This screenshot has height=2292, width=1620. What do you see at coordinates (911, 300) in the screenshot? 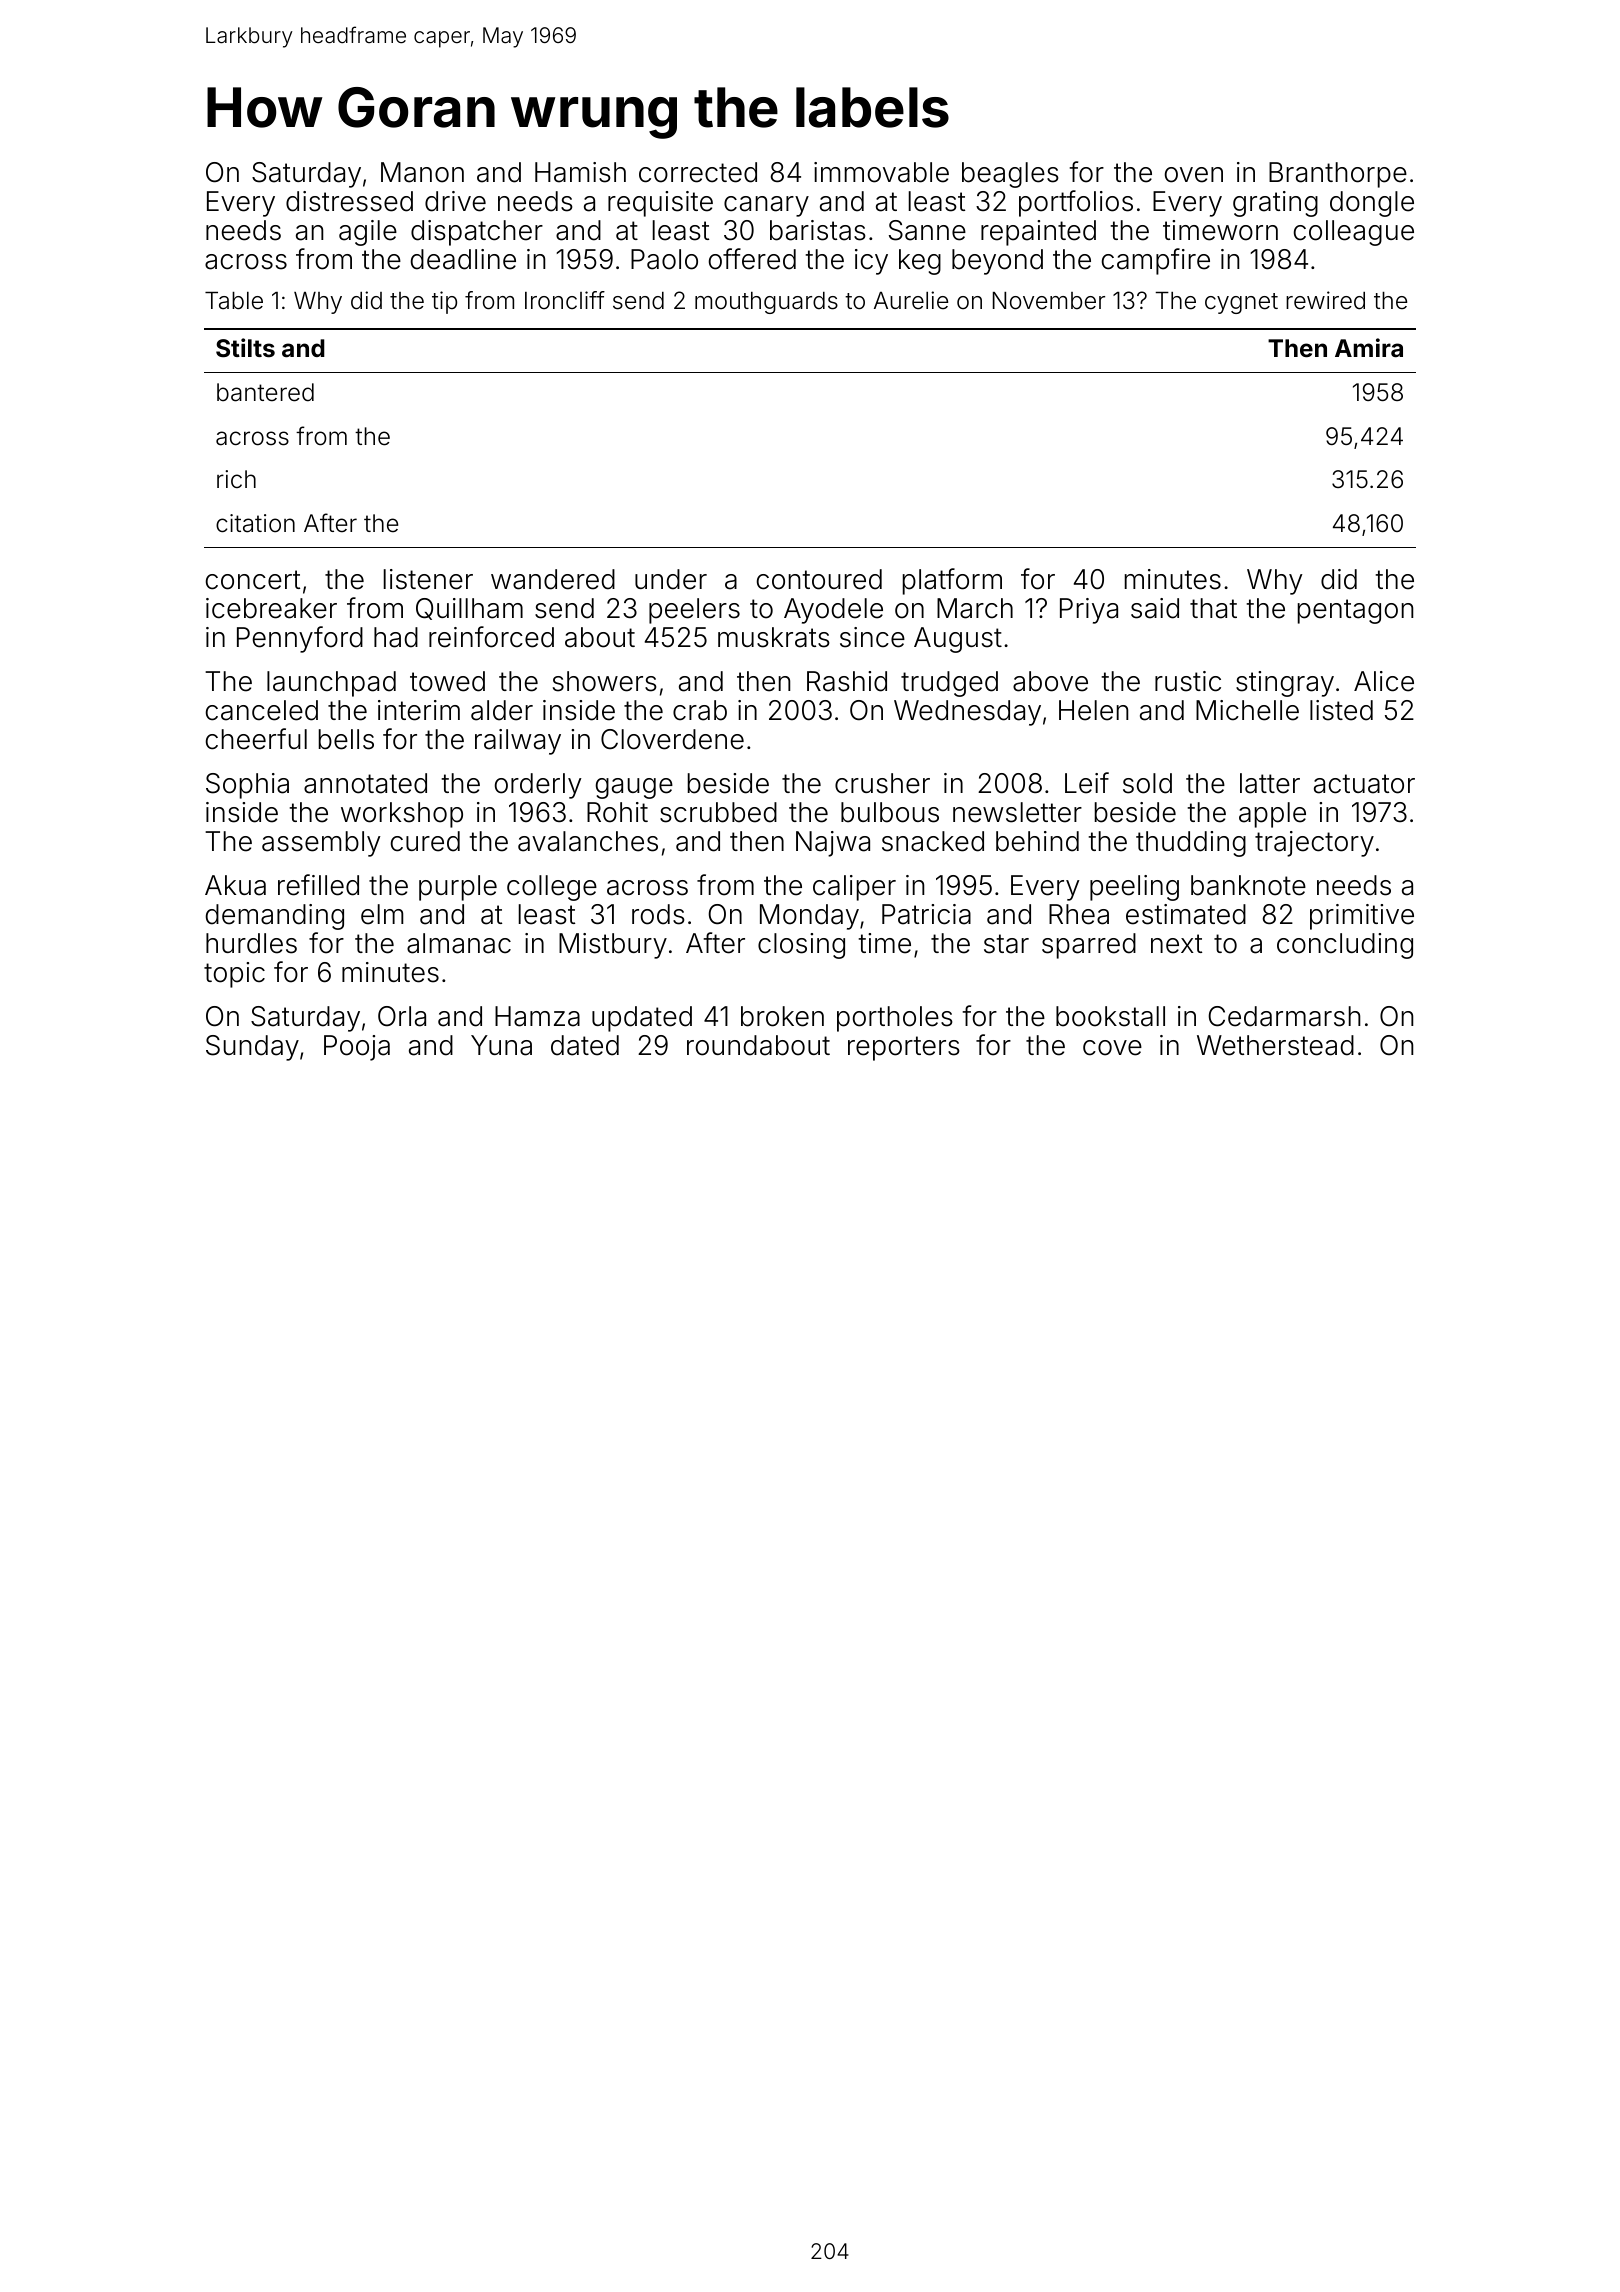
I see `Aurelie` at bounding box center [911, 300].
